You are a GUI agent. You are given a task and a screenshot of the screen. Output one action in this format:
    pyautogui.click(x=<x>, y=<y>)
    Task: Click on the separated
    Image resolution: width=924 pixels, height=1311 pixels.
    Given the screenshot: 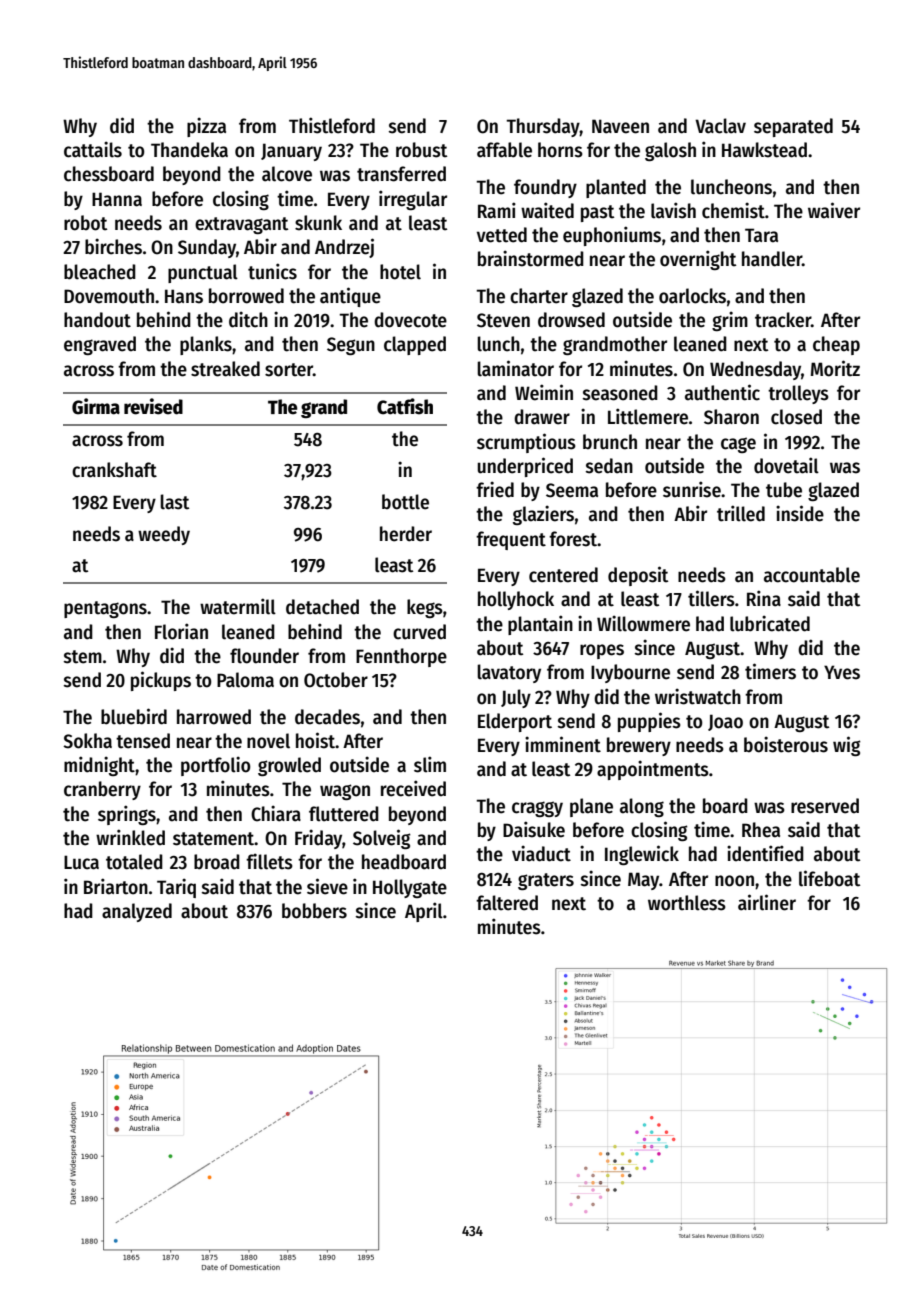 What is the action you would take?
    pyautogui.click(x=793, y=127)
